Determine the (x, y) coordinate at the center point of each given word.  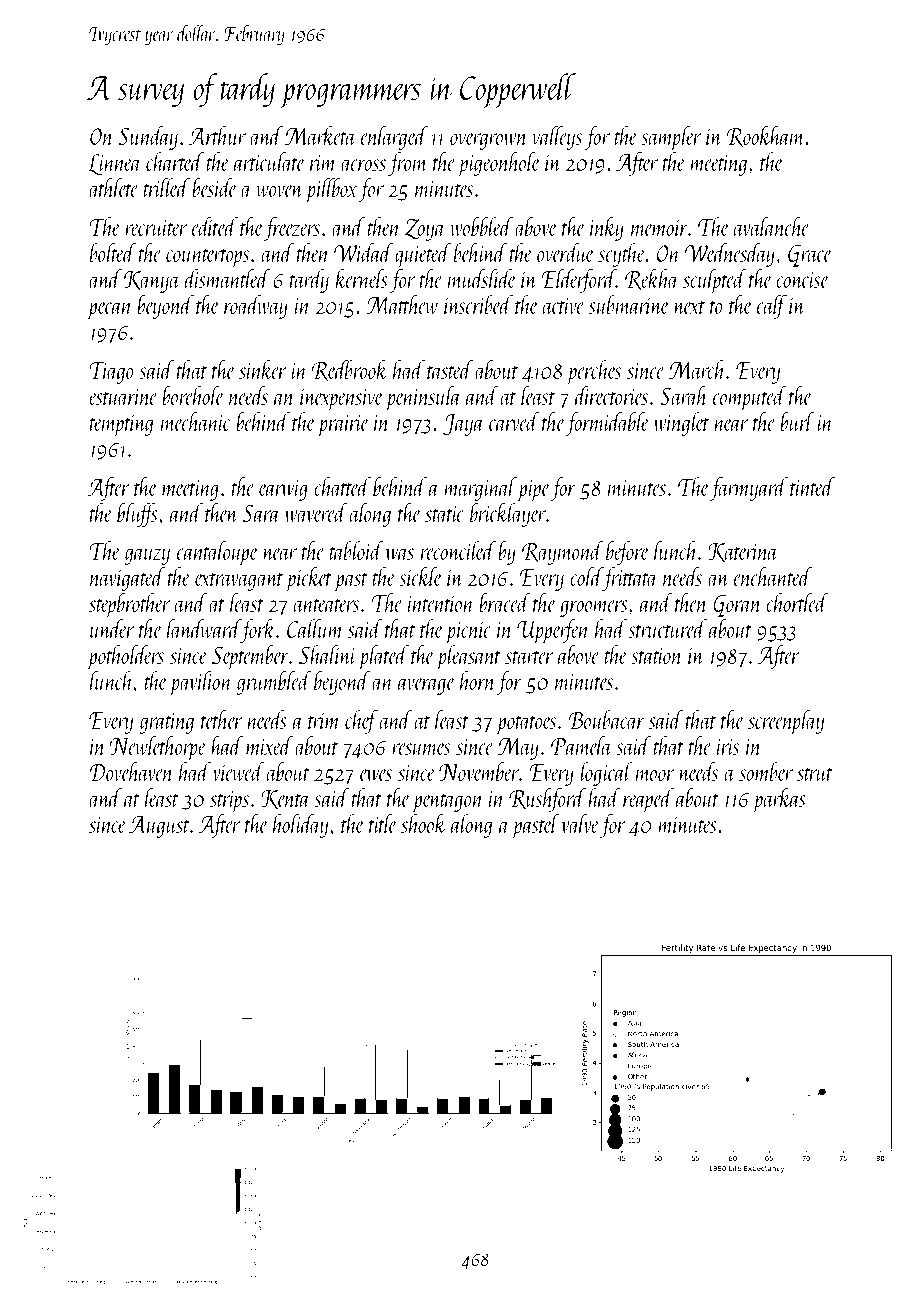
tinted (812, 486)
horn (478, 680)
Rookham (766, 137)
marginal (480, 489)
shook (424, 823)
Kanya (152, 282)
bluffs (137, 515)
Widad (363, 252)
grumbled (274, 683)
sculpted (715, 281)
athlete (114, 187)
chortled (797, 602)
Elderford (578, 281)
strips (229, 802)
